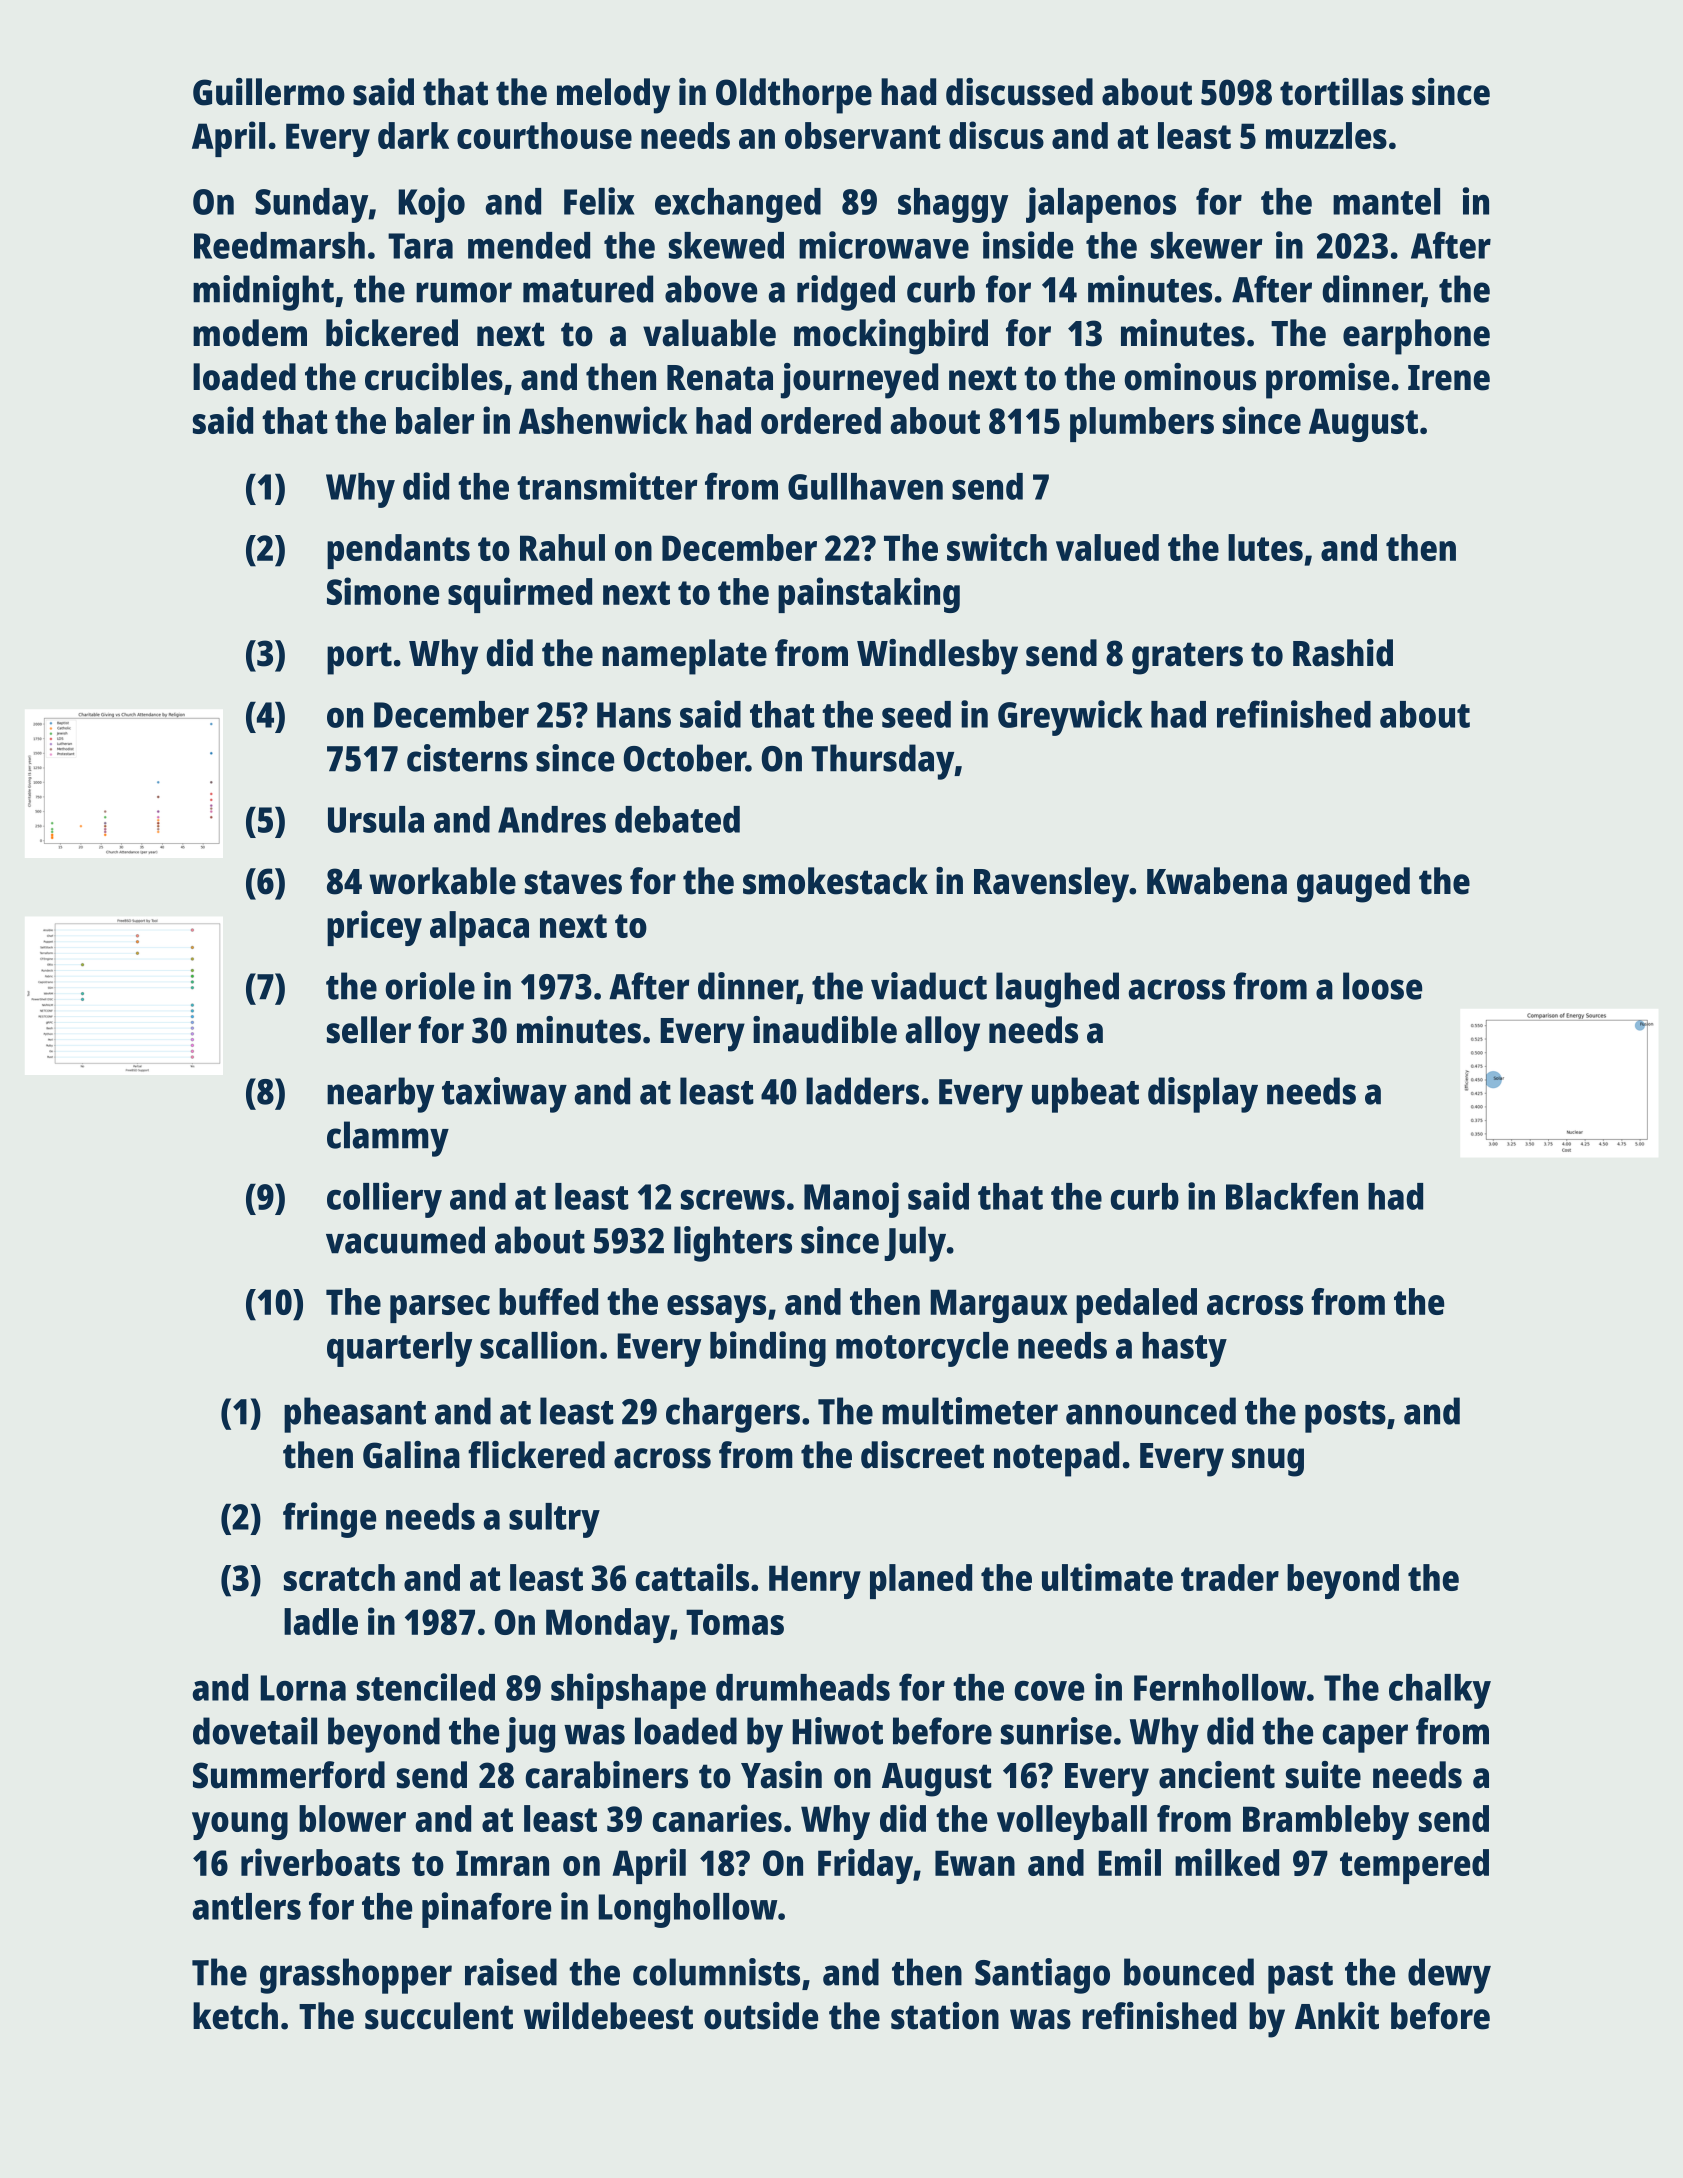  I want to click on canaries, so click(717, 1818).
